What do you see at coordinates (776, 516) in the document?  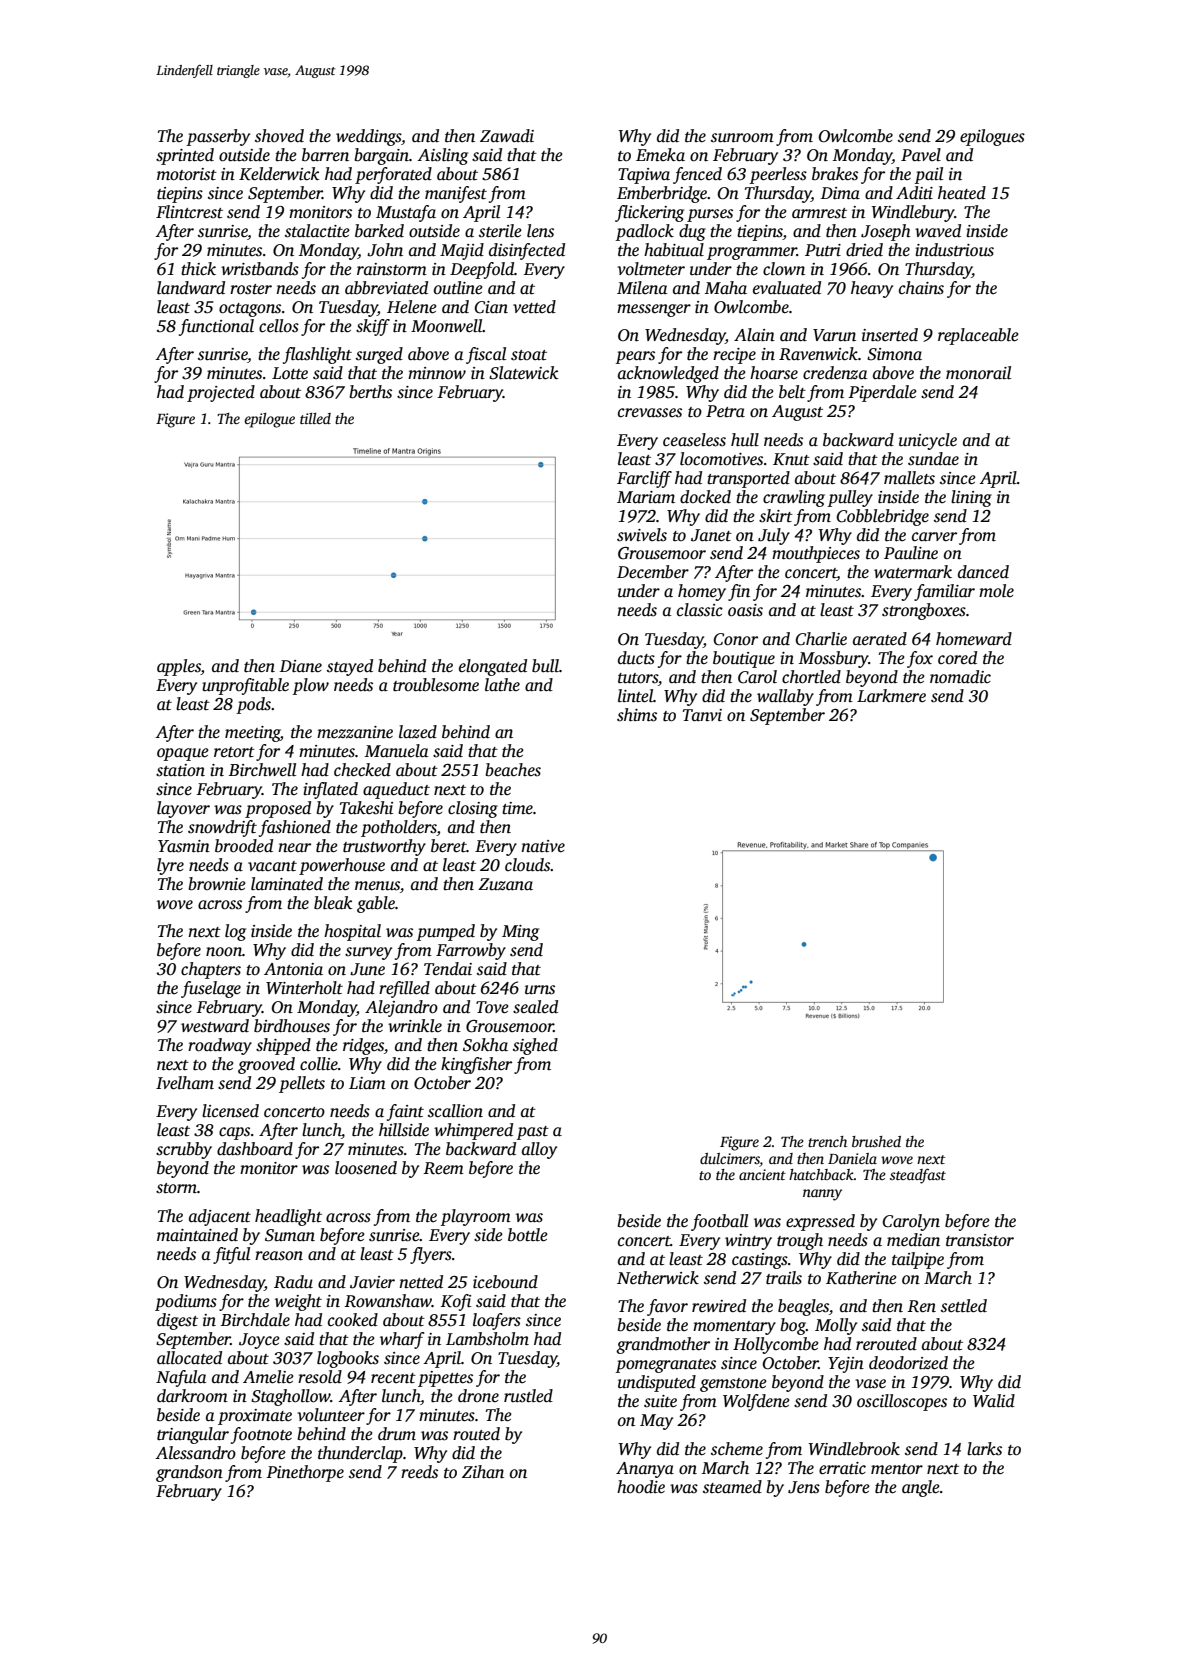 I see `skirt` at bounding box center [776, 516].
